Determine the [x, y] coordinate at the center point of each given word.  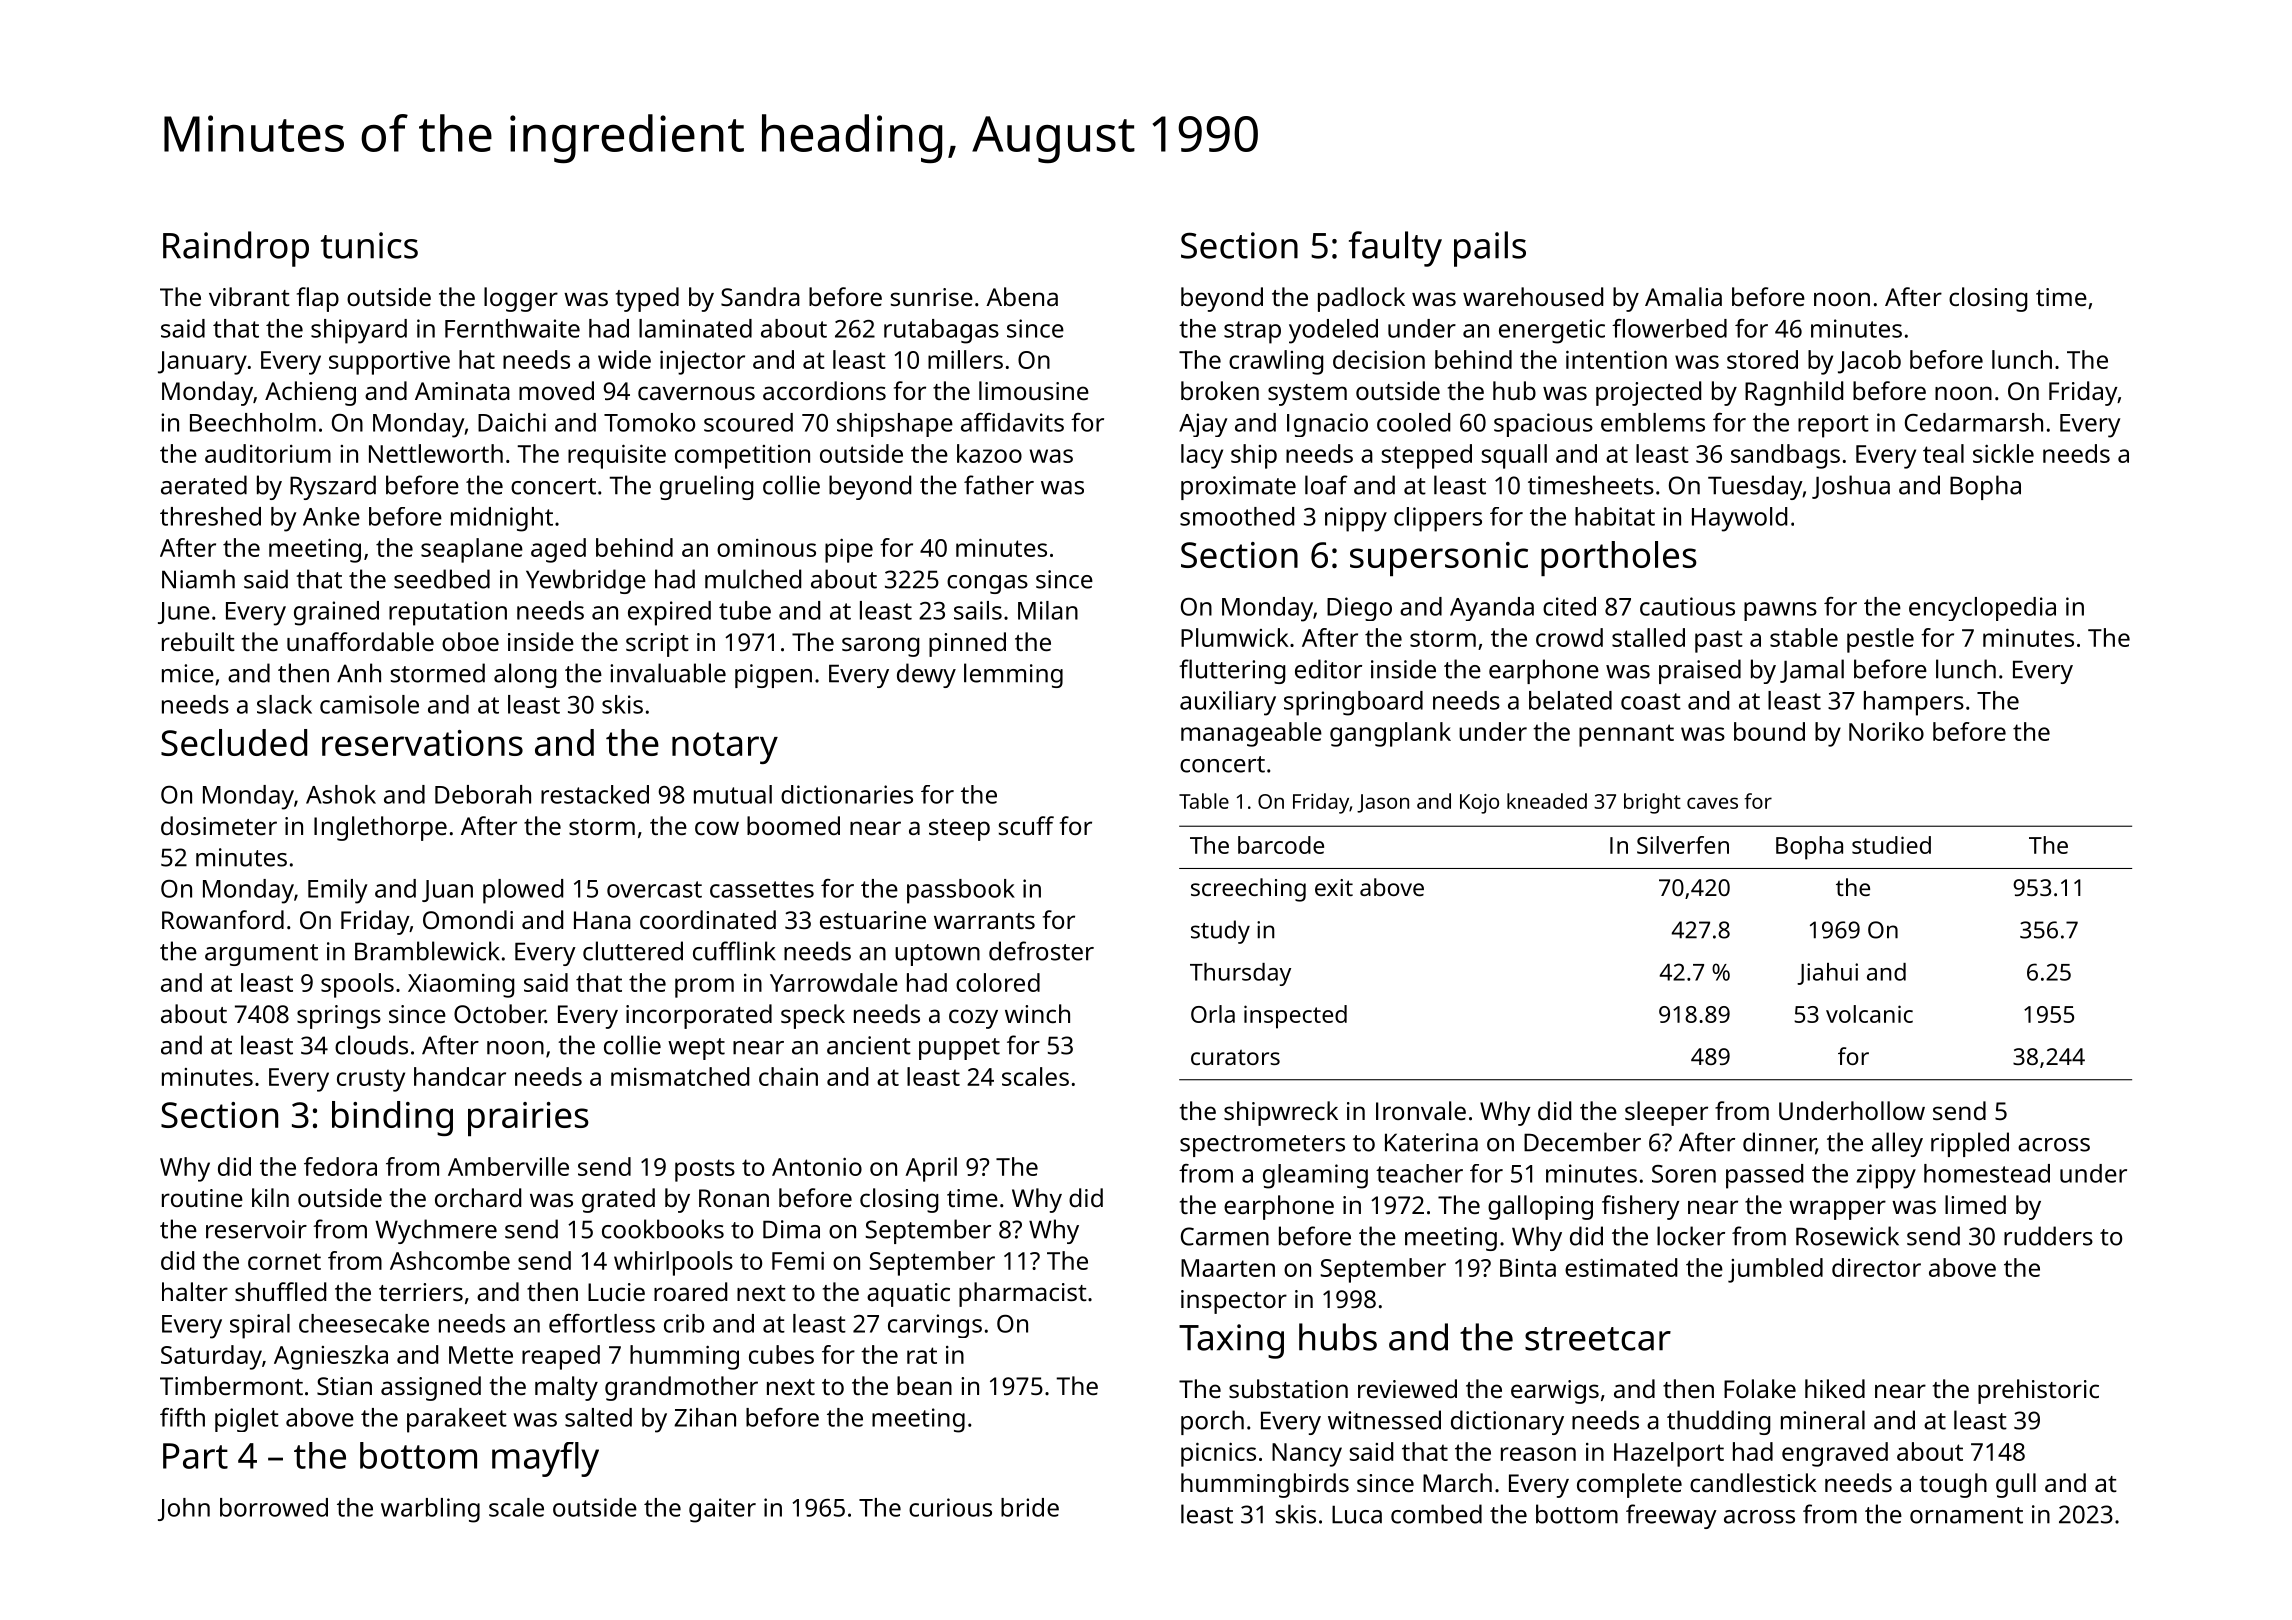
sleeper [1666, 1113]
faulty [1395, 249]
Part [195, 1456]
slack [284, 704]
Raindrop [236, 249]
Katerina [1431, 1142]
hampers [1914, 703]
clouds [371, 1045]
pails [1490, 249]
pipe [849, 550]
